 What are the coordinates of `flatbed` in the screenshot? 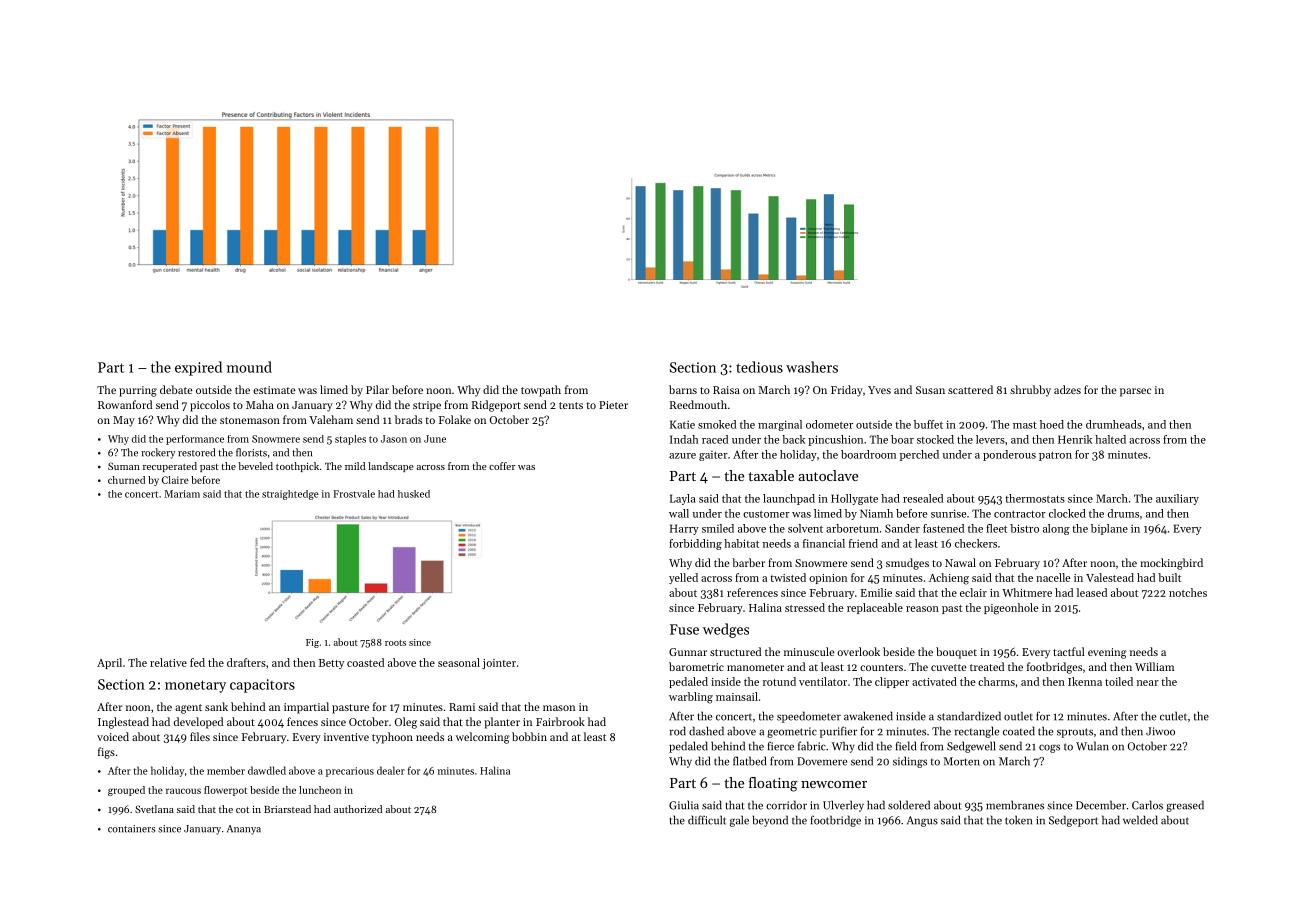 It's located at (749, 761).
